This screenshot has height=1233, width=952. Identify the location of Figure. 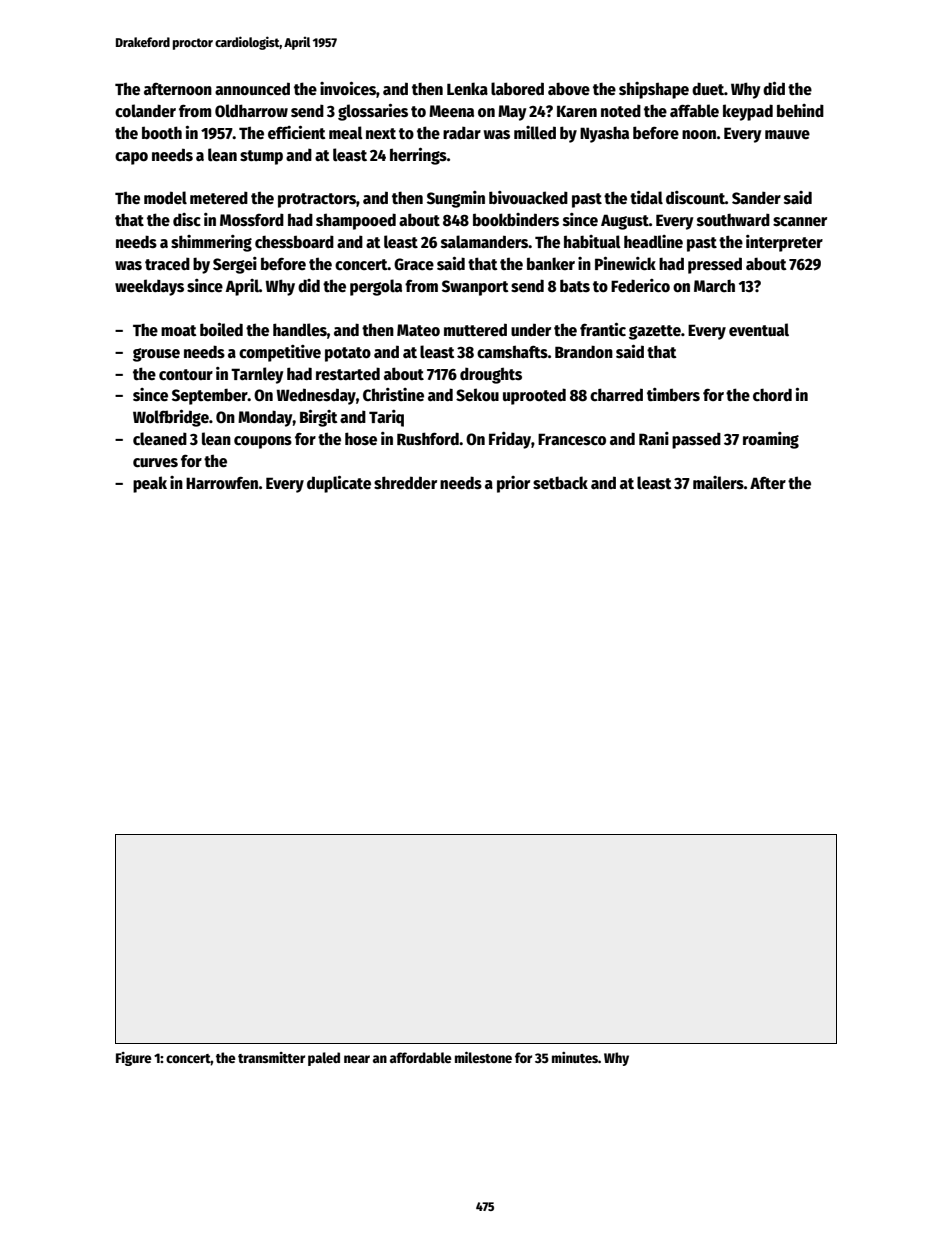
(134, 1059).
